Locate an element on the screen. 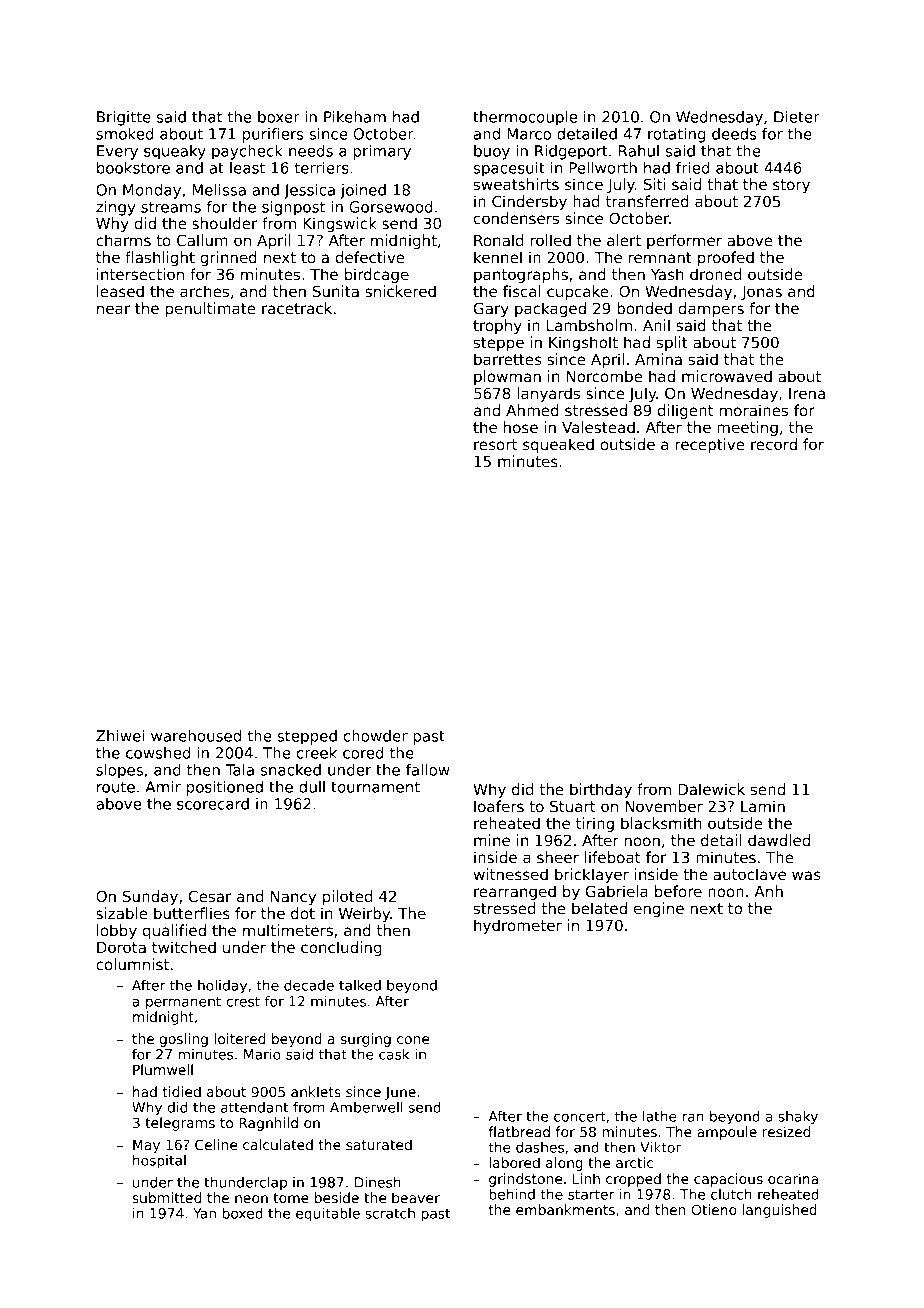 This screenshot has height=1308, width=924. concluding is located at coordinates (341, 948).
